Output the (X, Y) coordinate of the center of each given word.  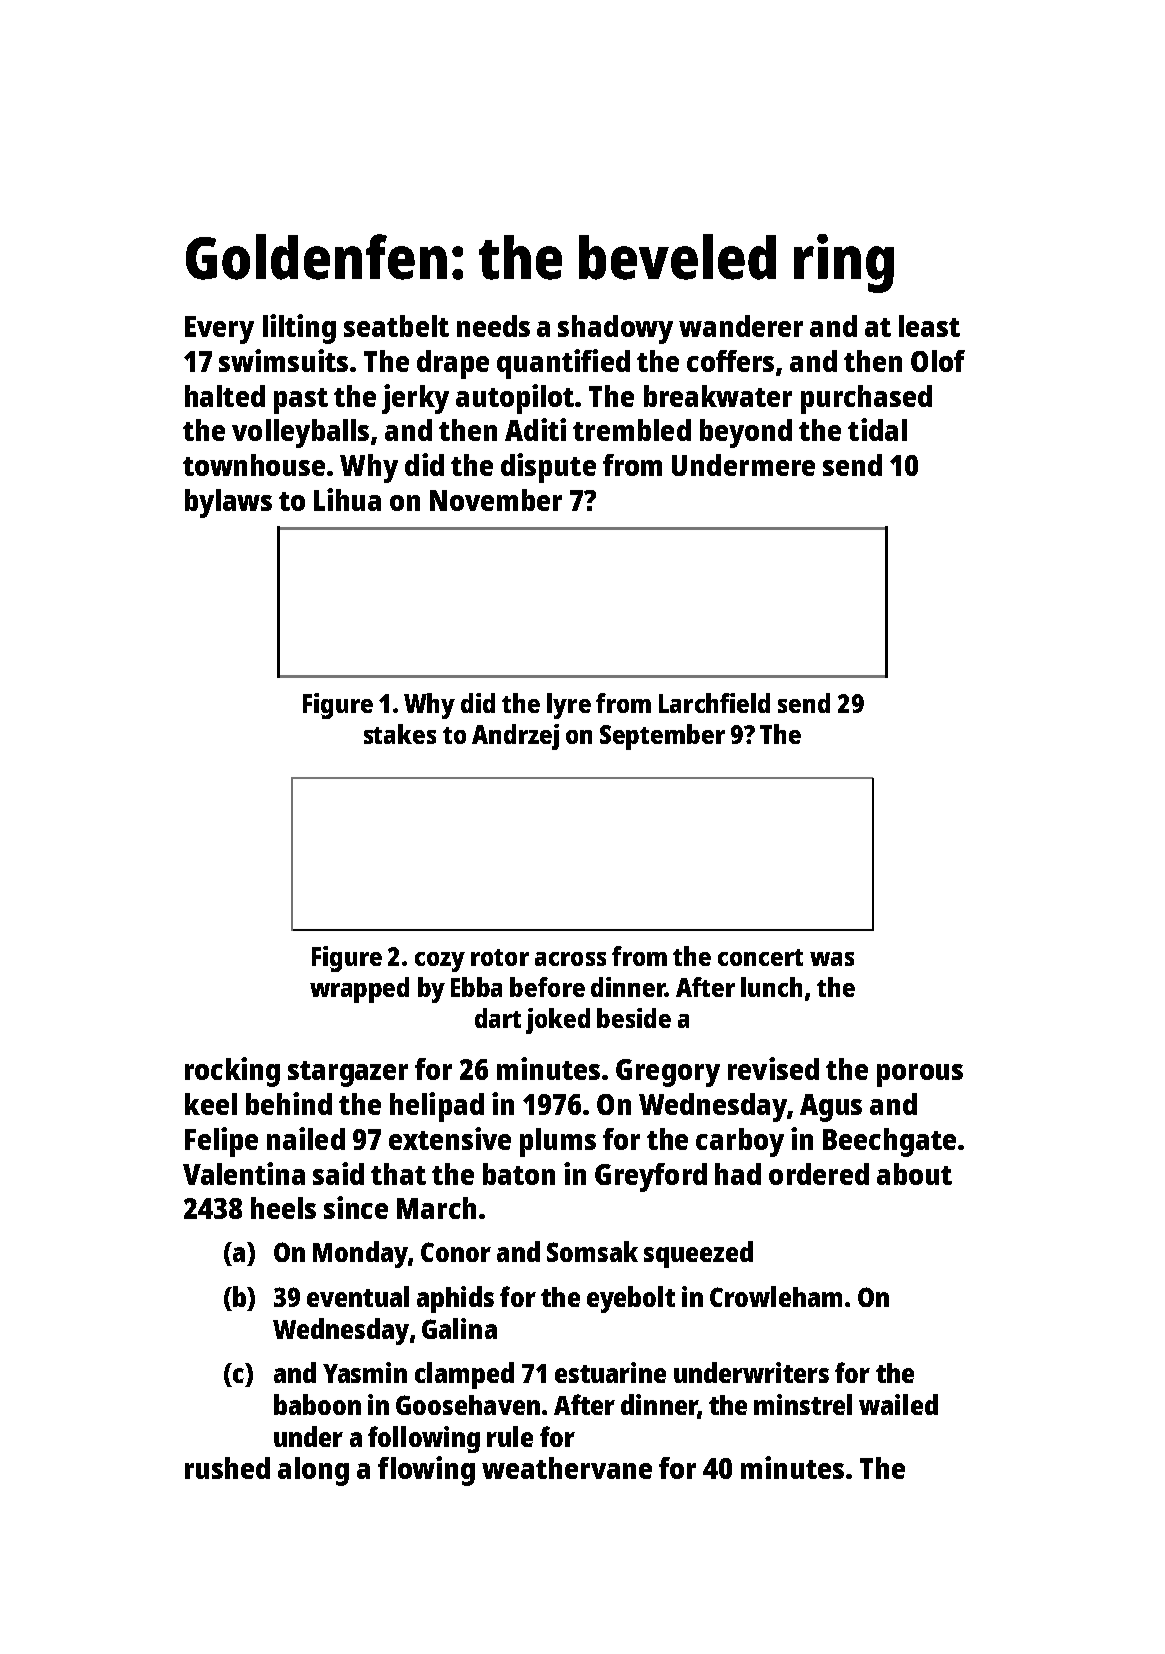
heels (283, 1208)
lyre (569, 706)
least (929, 326)
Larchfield (714, 703)
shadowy (615, 329)
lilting (299, 329)
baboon (317, 1404)
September (662, 737)
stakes (400, 734)
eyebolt (631, 1299)
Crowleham (776, 1296)
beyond (746, 433)
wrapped (359, 990)
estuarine (610, 1372)
